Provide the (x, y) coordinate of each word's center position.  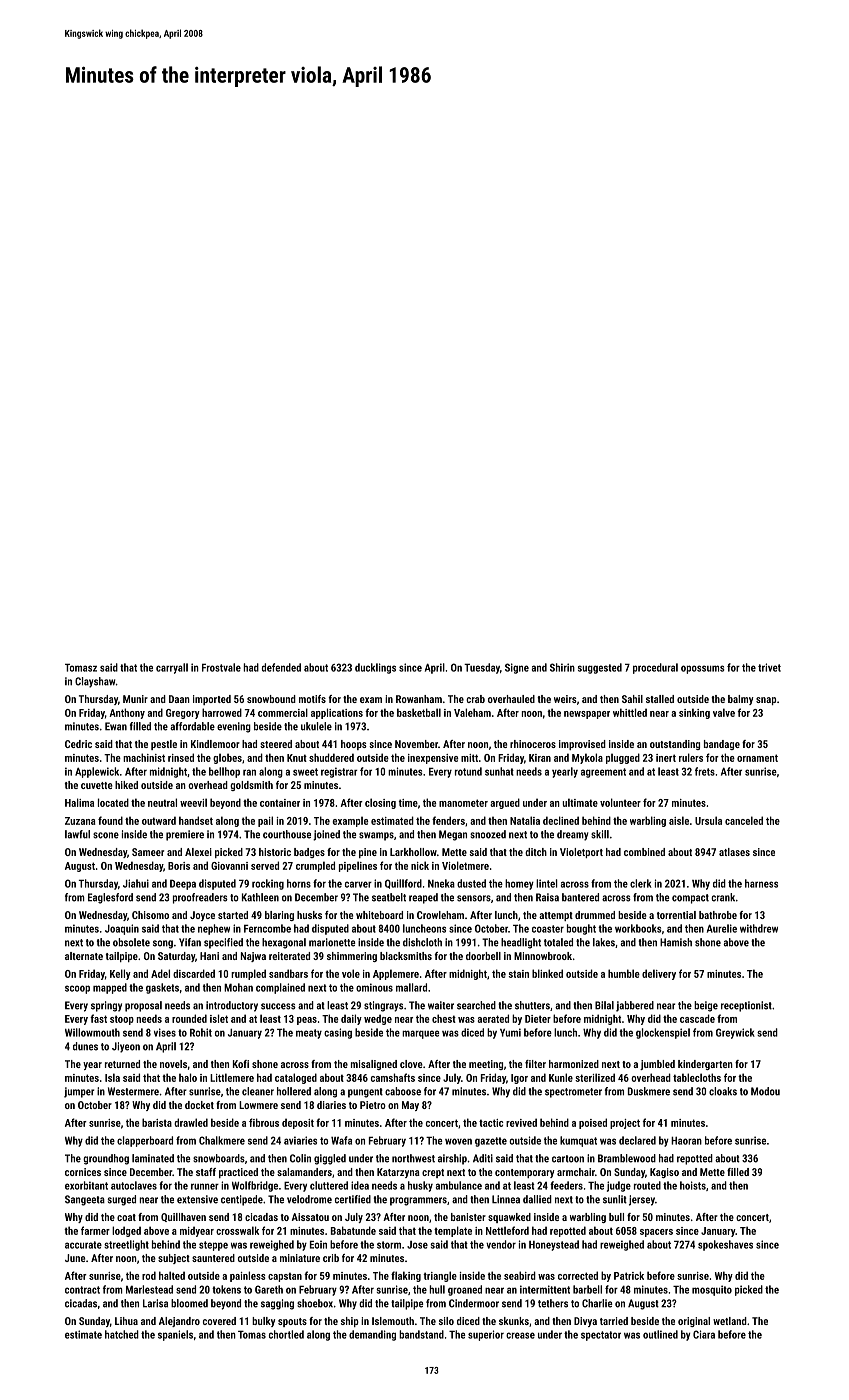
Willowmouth (92, 1032)
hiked (126, 785)
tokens (226, 1289)
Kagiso (664, 1173)
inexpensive (433, 759)
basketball (419, 712)
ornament (757, 758)
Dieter (538, 1019)
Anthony (127, 713)
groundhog (106, 1159)
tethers (553, 1303)
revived (521, 1122)
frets (705, 771)
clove (411, 1064)
